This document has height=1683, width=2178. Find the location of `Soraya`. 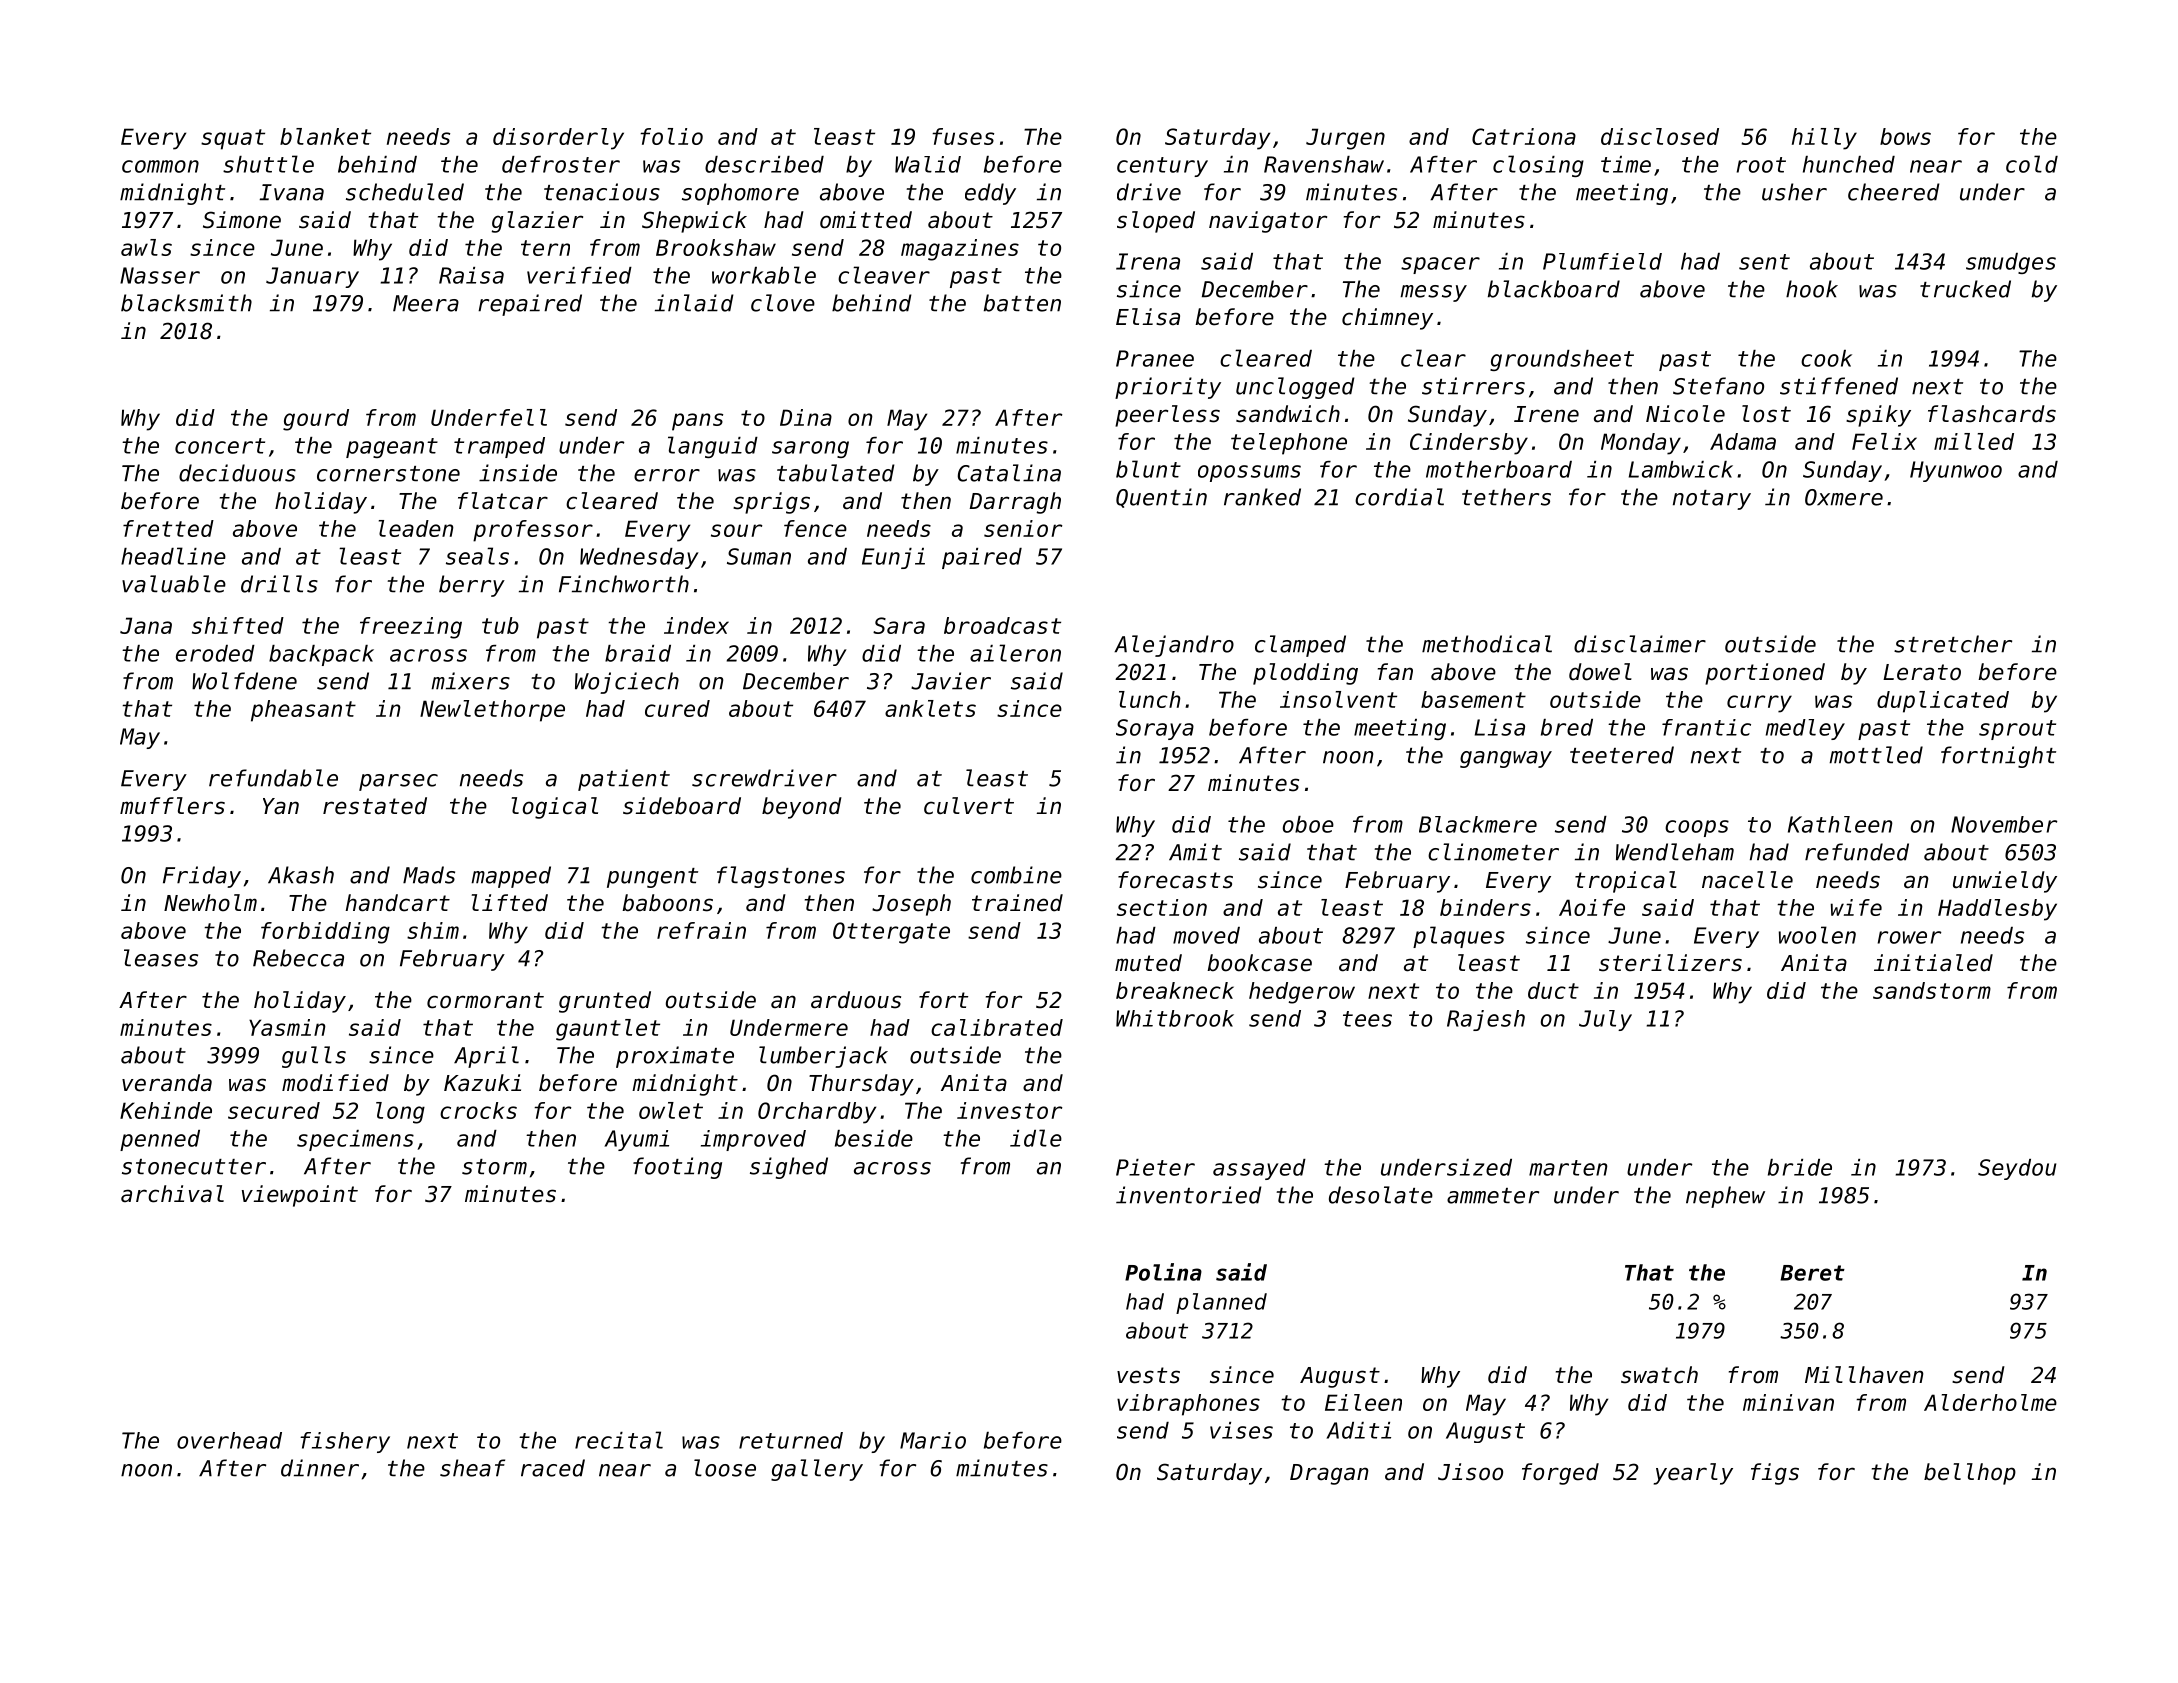

Soraya is located at coordinates (1155, 729).
